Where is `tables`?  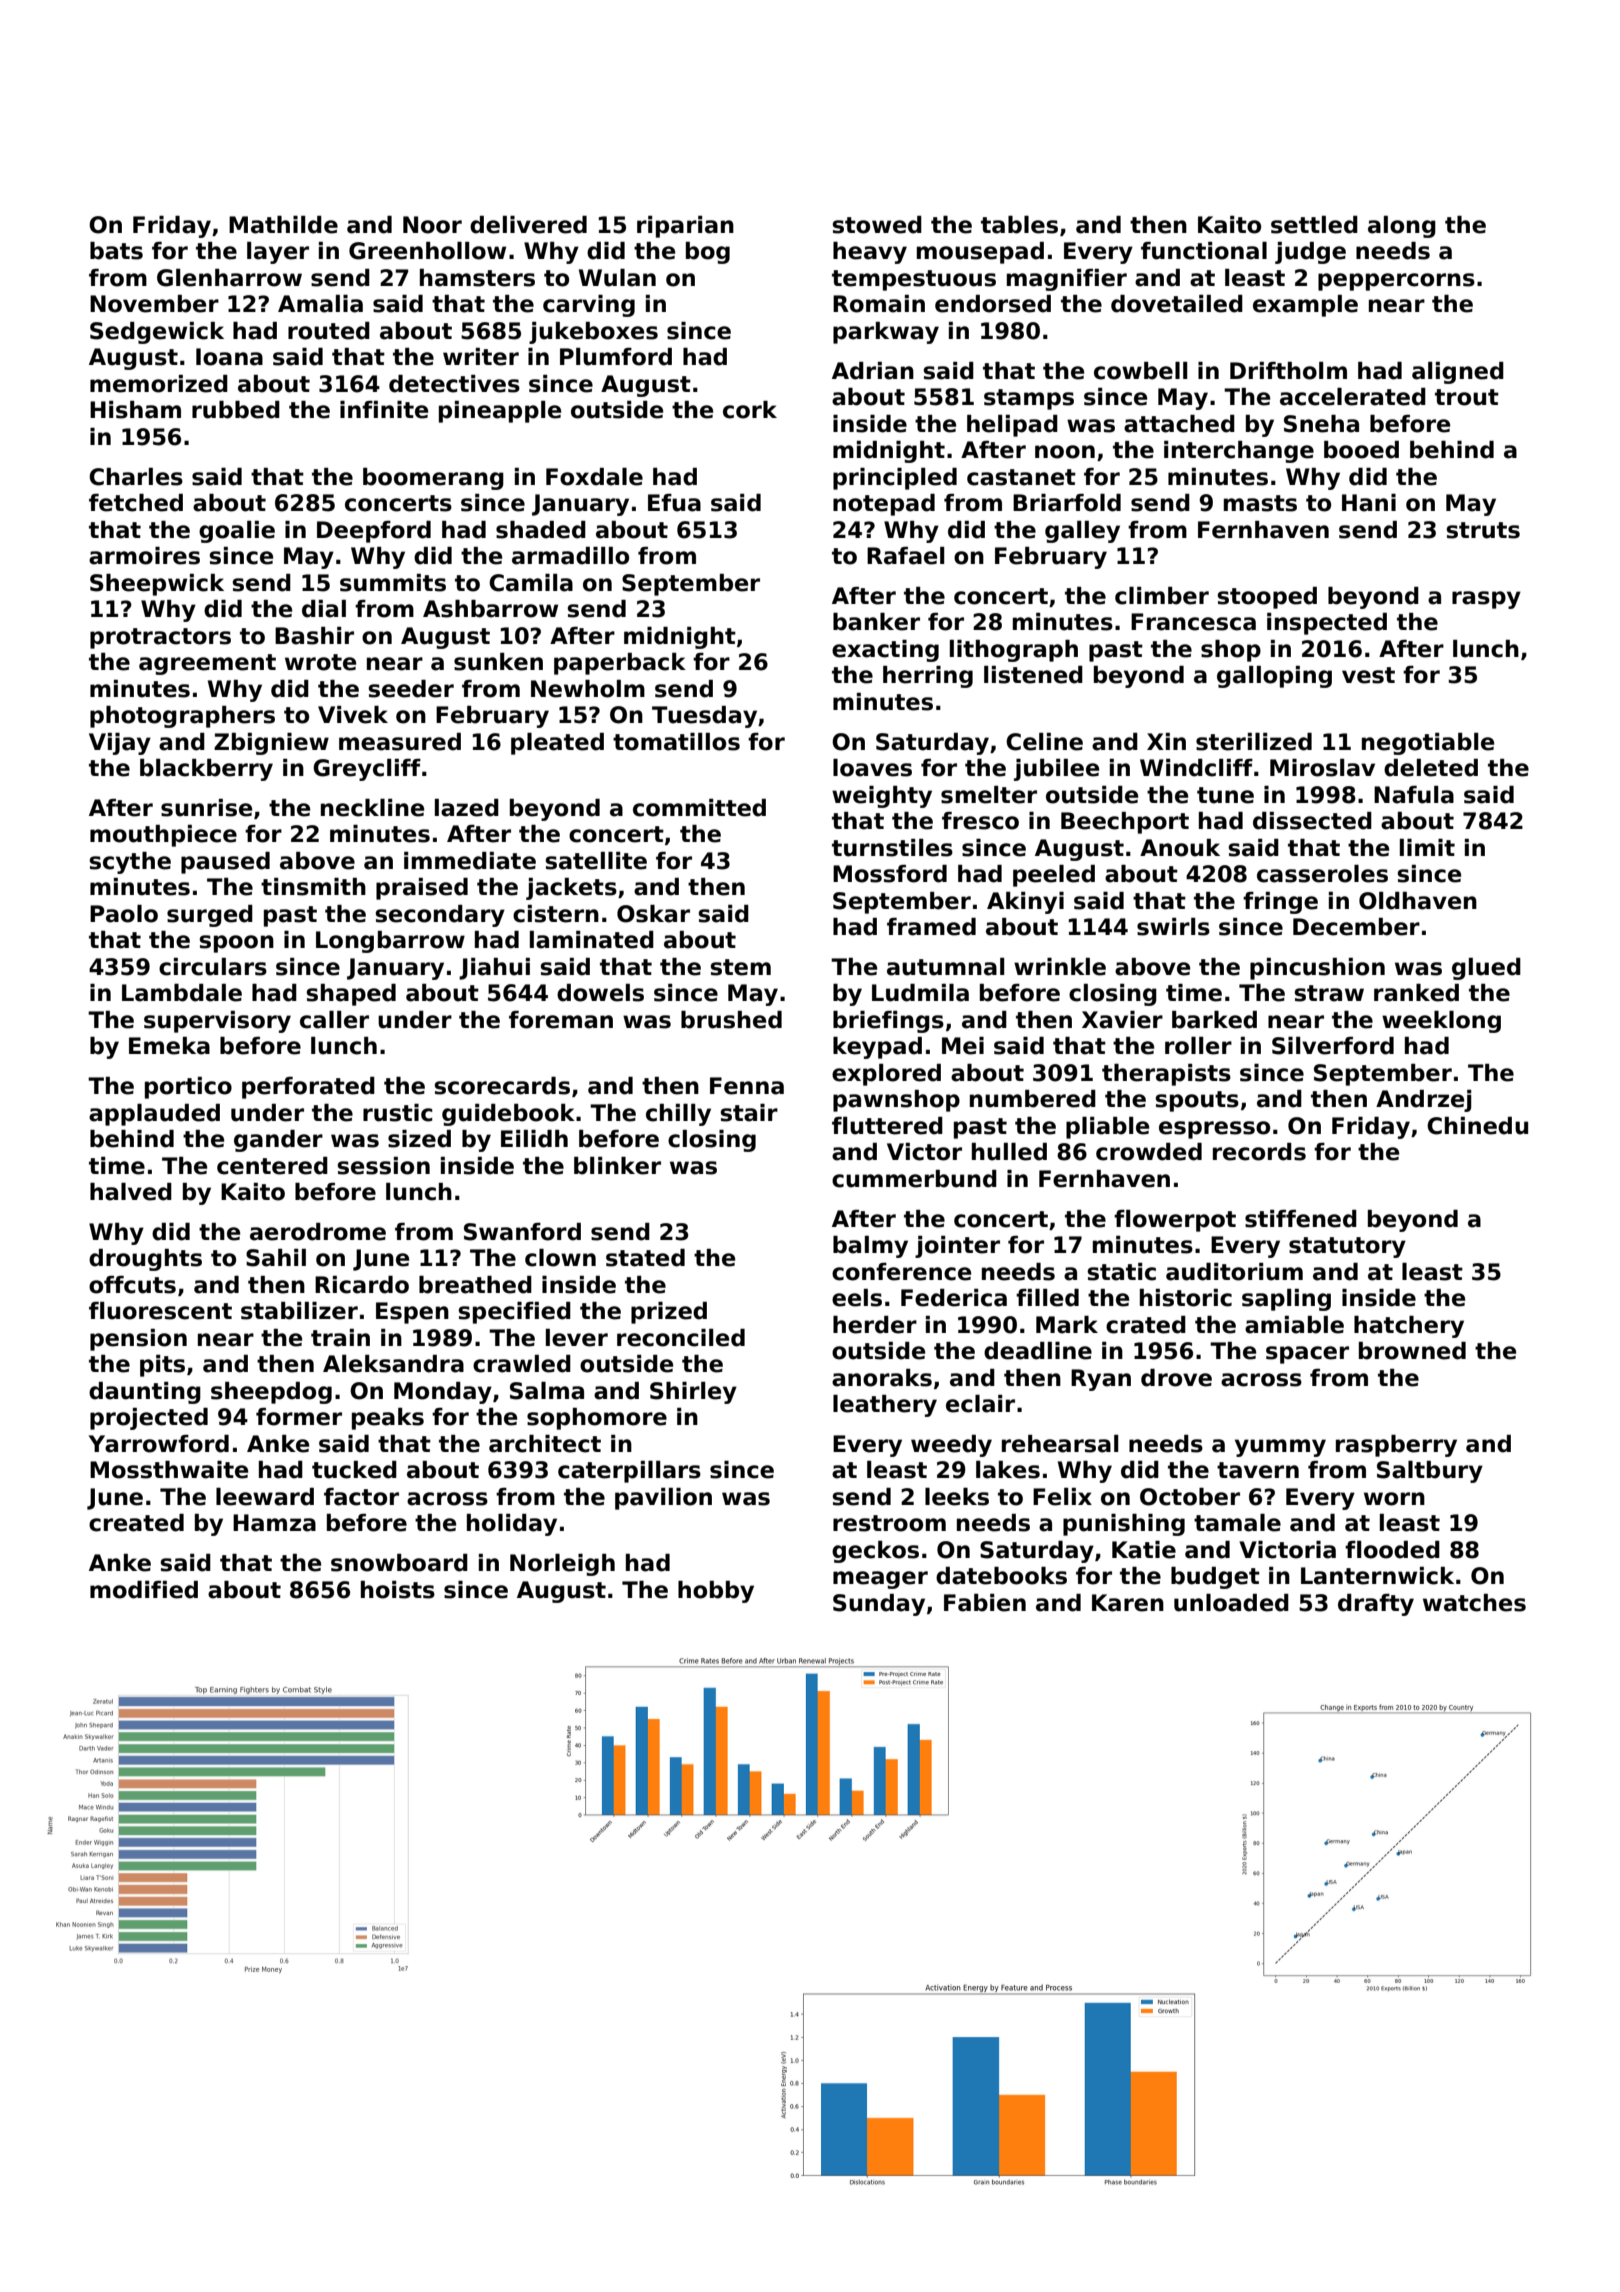
tables is located at coordinates (1019, 225).
